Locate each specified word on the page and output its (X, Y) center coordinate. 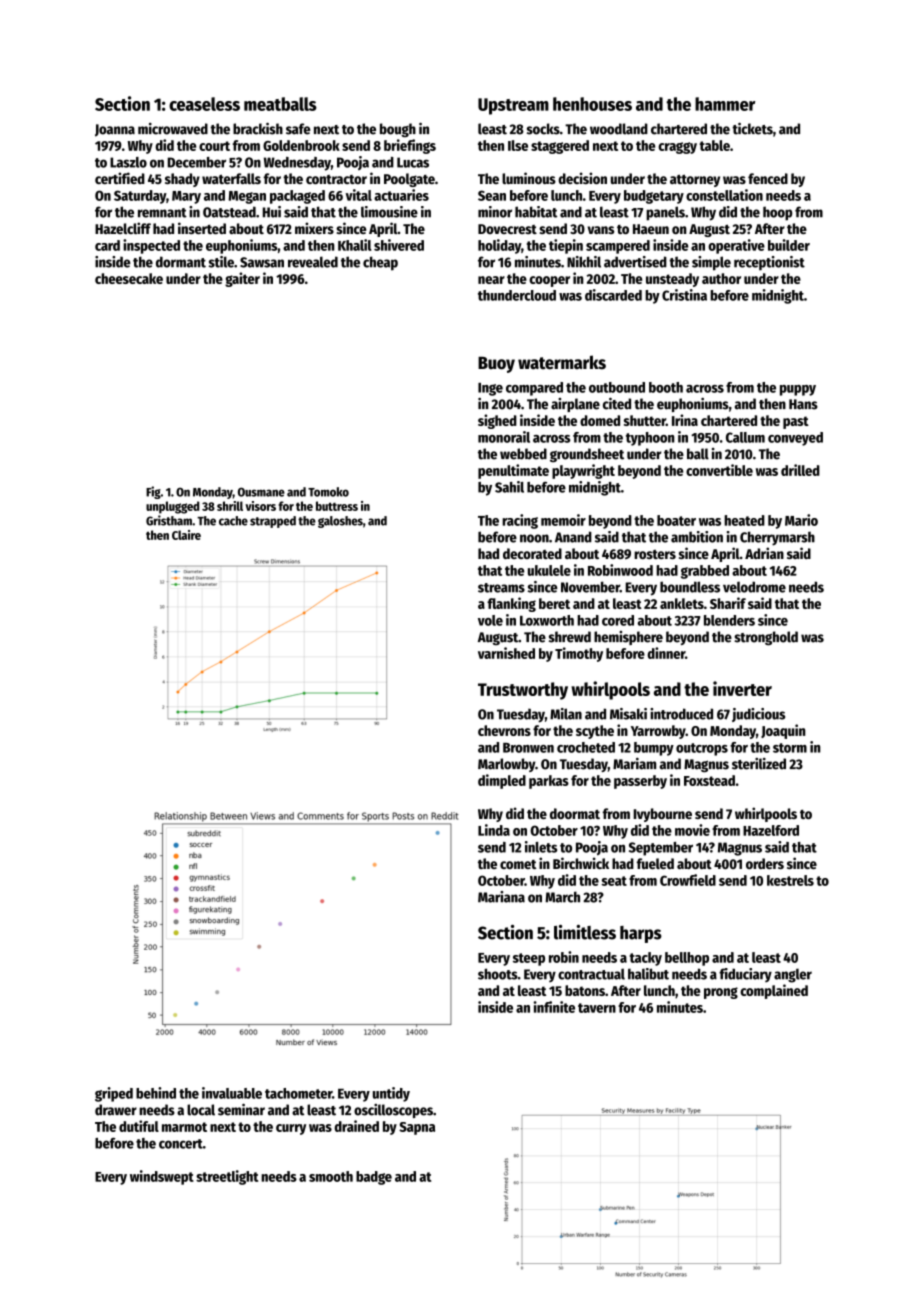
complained (774, 991)
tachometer (298, 1093)
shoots (498, 974)
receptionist (769, 263)
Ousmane (261, 492)
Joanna (115, 130)
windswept (162, 1177)
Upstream (513, 106)
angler (793, 975)
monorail (504, 437)
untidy (391, 1094)
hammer (725, 104)
